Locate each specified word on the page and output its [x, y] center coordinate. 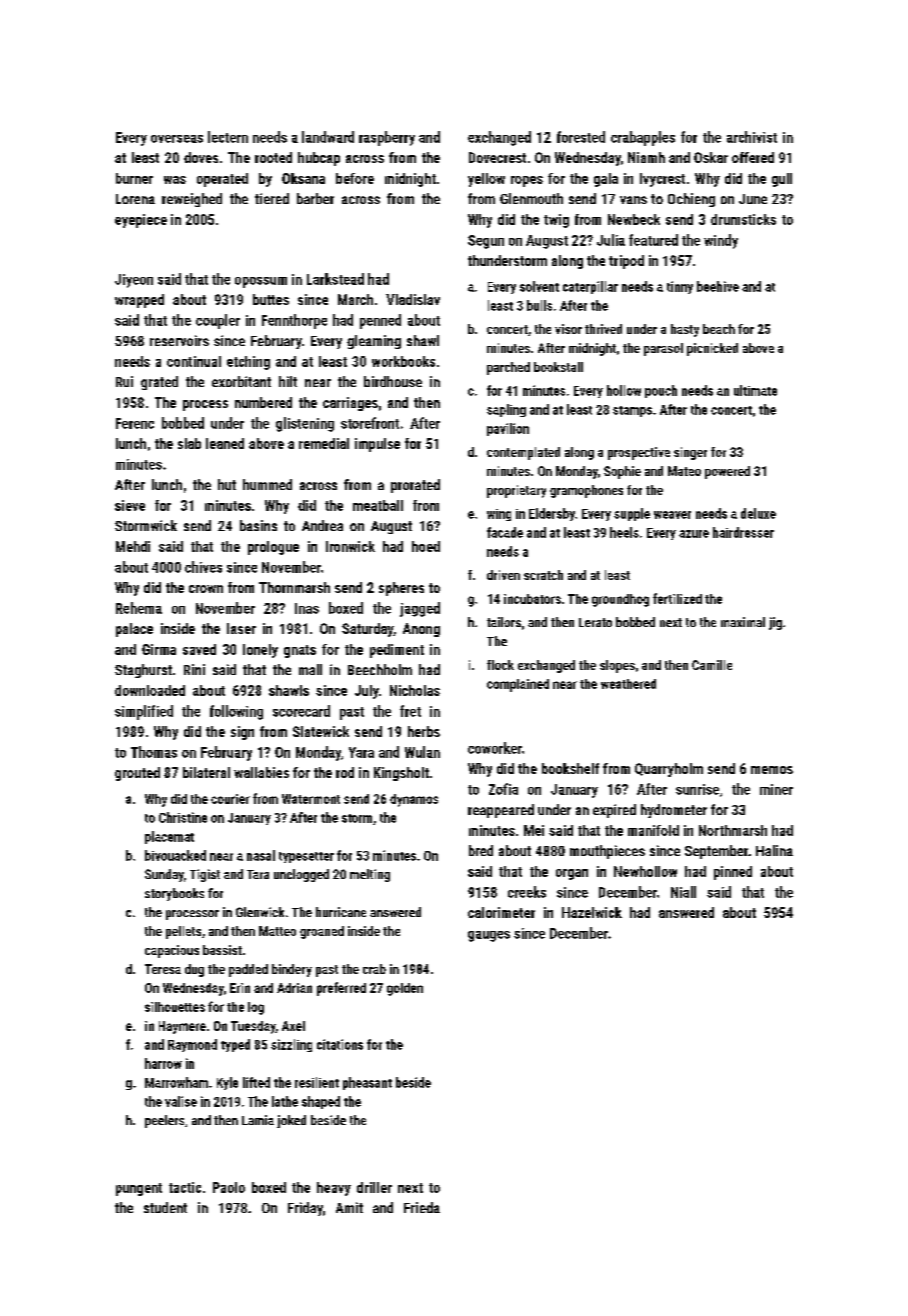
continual [194, 361]
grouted [137, 774]
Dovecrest [497, 157]
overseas [177, 139]
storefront [370, 423]
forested [581, 137]
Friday [305, 1209]
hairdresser [743, 532]
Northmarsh [733, 830]
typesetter [306, 857]
